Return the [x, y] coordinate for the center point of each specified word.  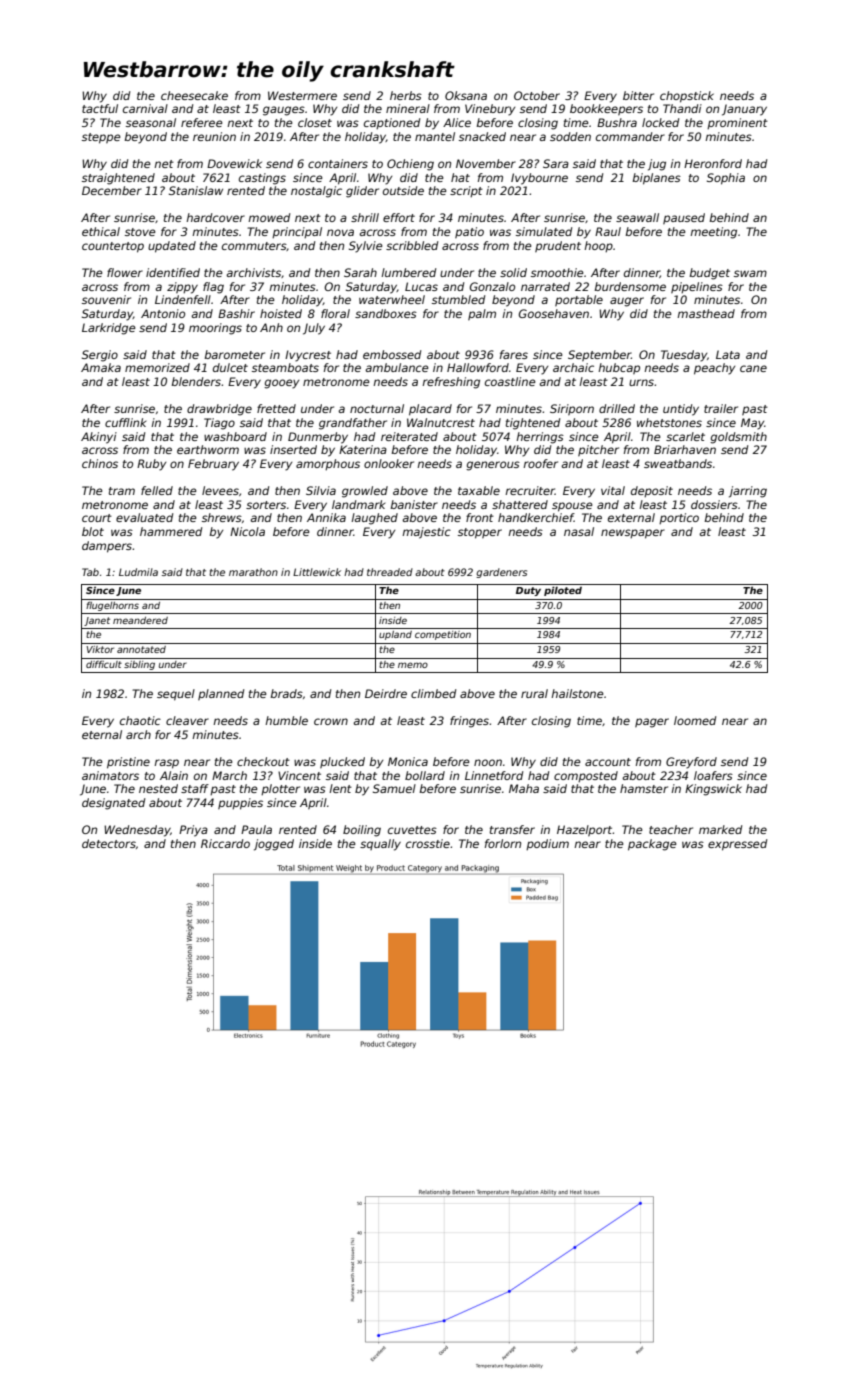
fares [514, 354]
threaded [390, 572]
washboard [235, 436]
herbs [406, 95]
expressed [737, 845]
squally [380, 845]
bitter [638, 95]
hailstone [577, 693]
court [97, 518]
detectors [109, 843]
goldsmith [738, 438]
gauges [284, 111]
